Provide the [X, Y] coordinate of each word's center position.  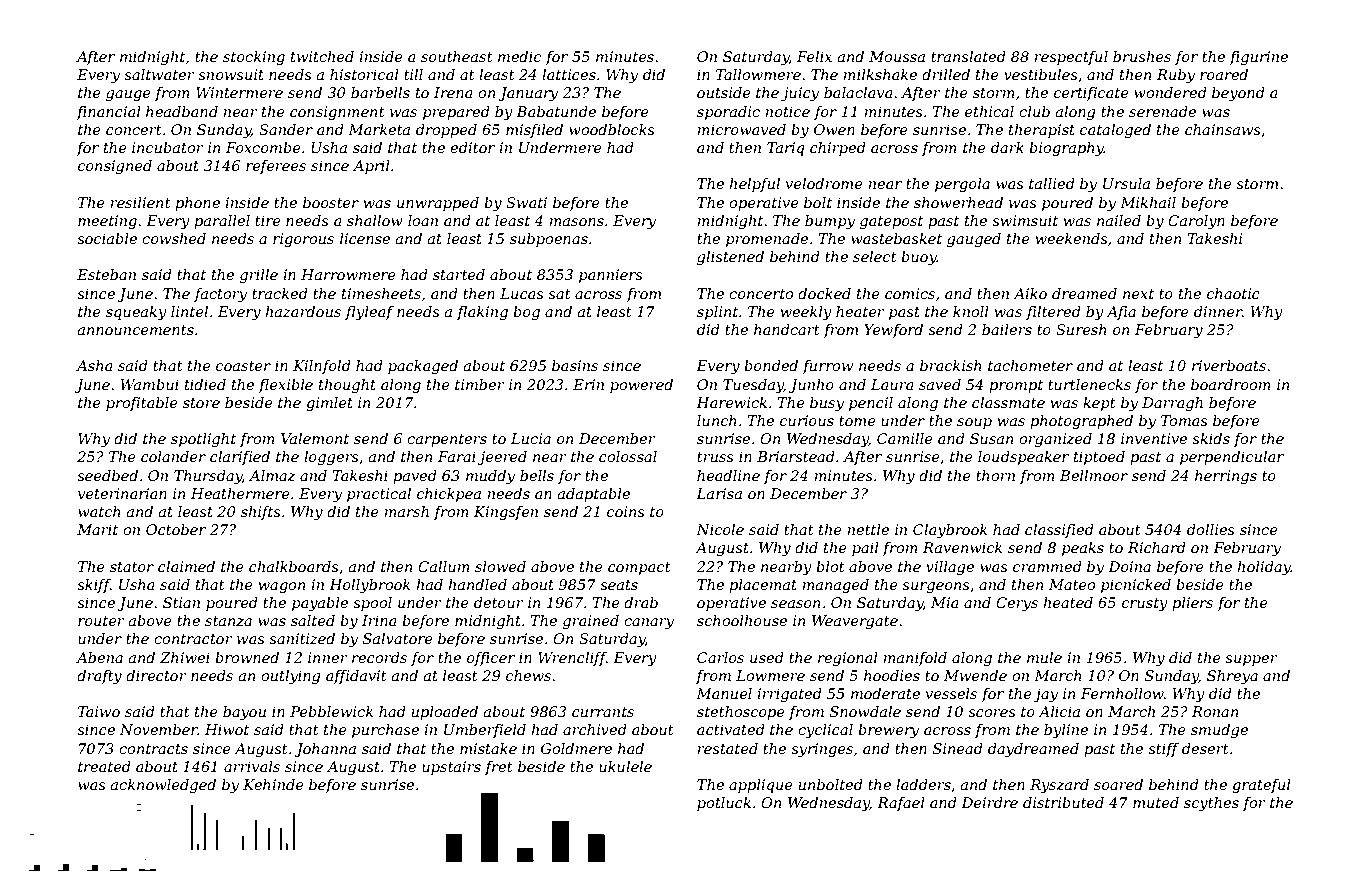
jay [1045, 695]
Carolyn [1196, 222]
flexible [285, 386]
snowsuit [231, 74]
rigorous [303, 240]
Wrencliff [572, 659]
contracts [153, 749]
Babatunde [556, 111]
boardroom [1231, 384]
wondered [1170, 92]
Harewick [731, 402]
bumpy [830, 222]
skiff [94, 586]
